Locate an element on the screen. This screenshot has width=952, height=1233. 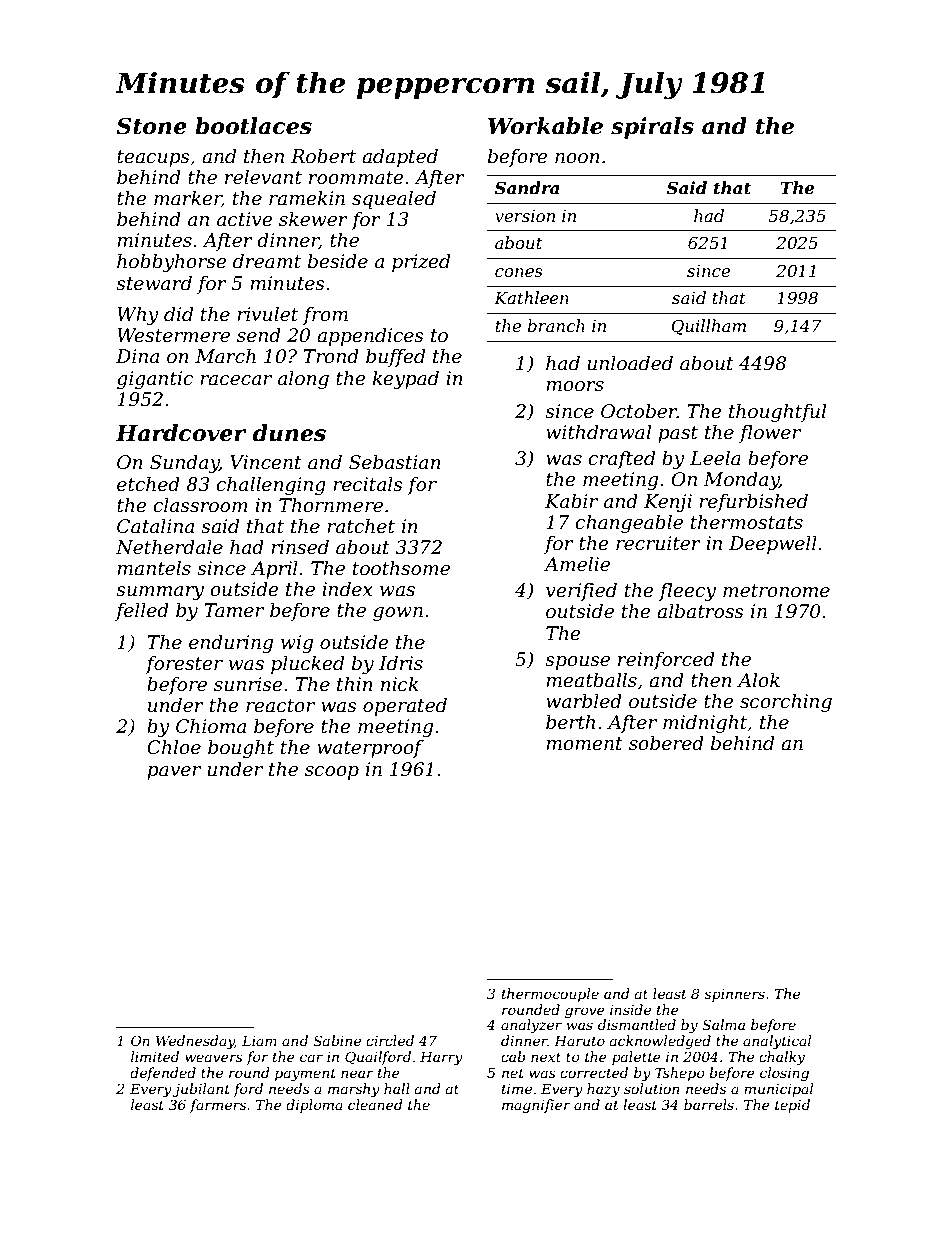
adapted is located at coordinates (400, 158).
